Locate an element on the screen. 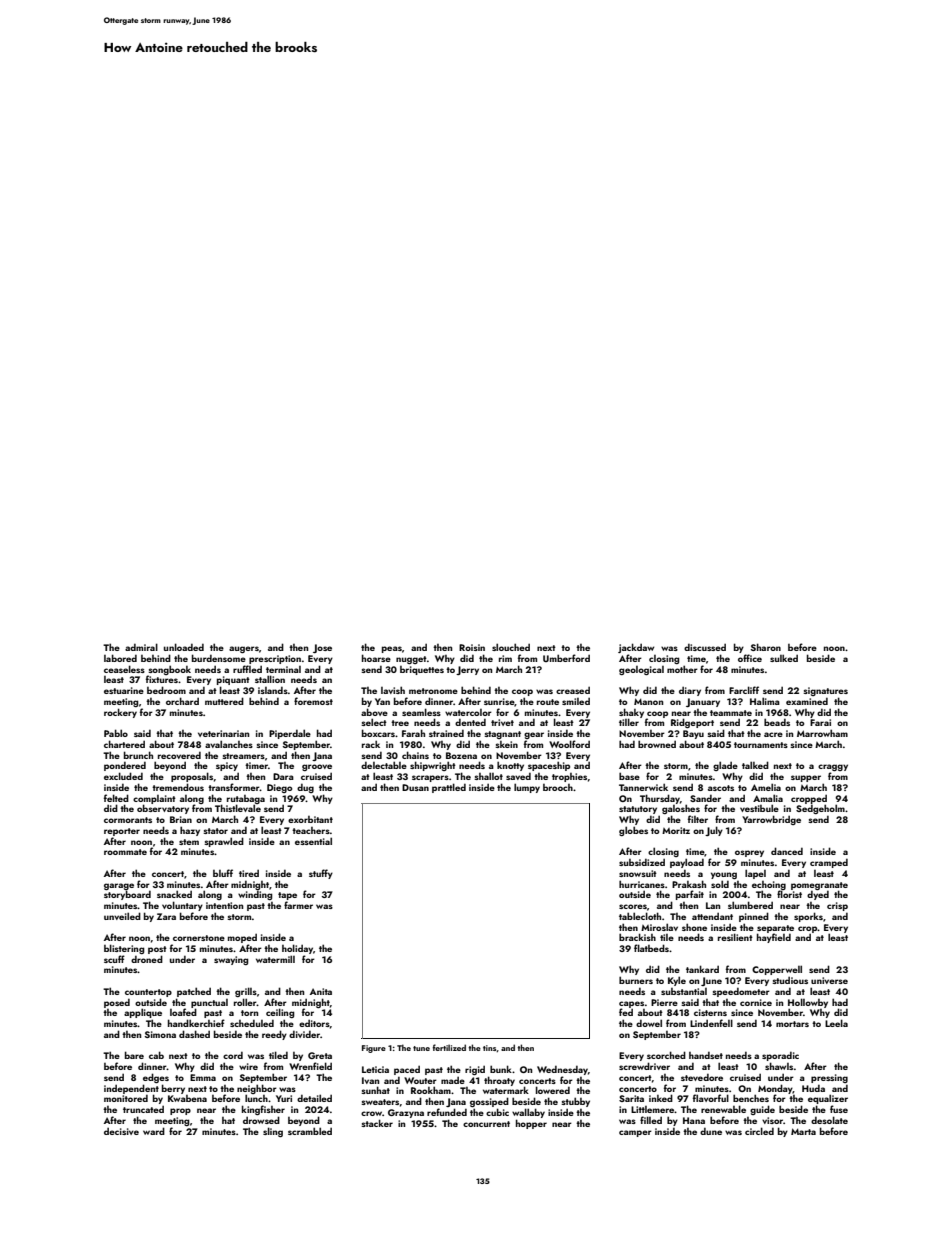  spaceship is located at coordinates (549, 766).
